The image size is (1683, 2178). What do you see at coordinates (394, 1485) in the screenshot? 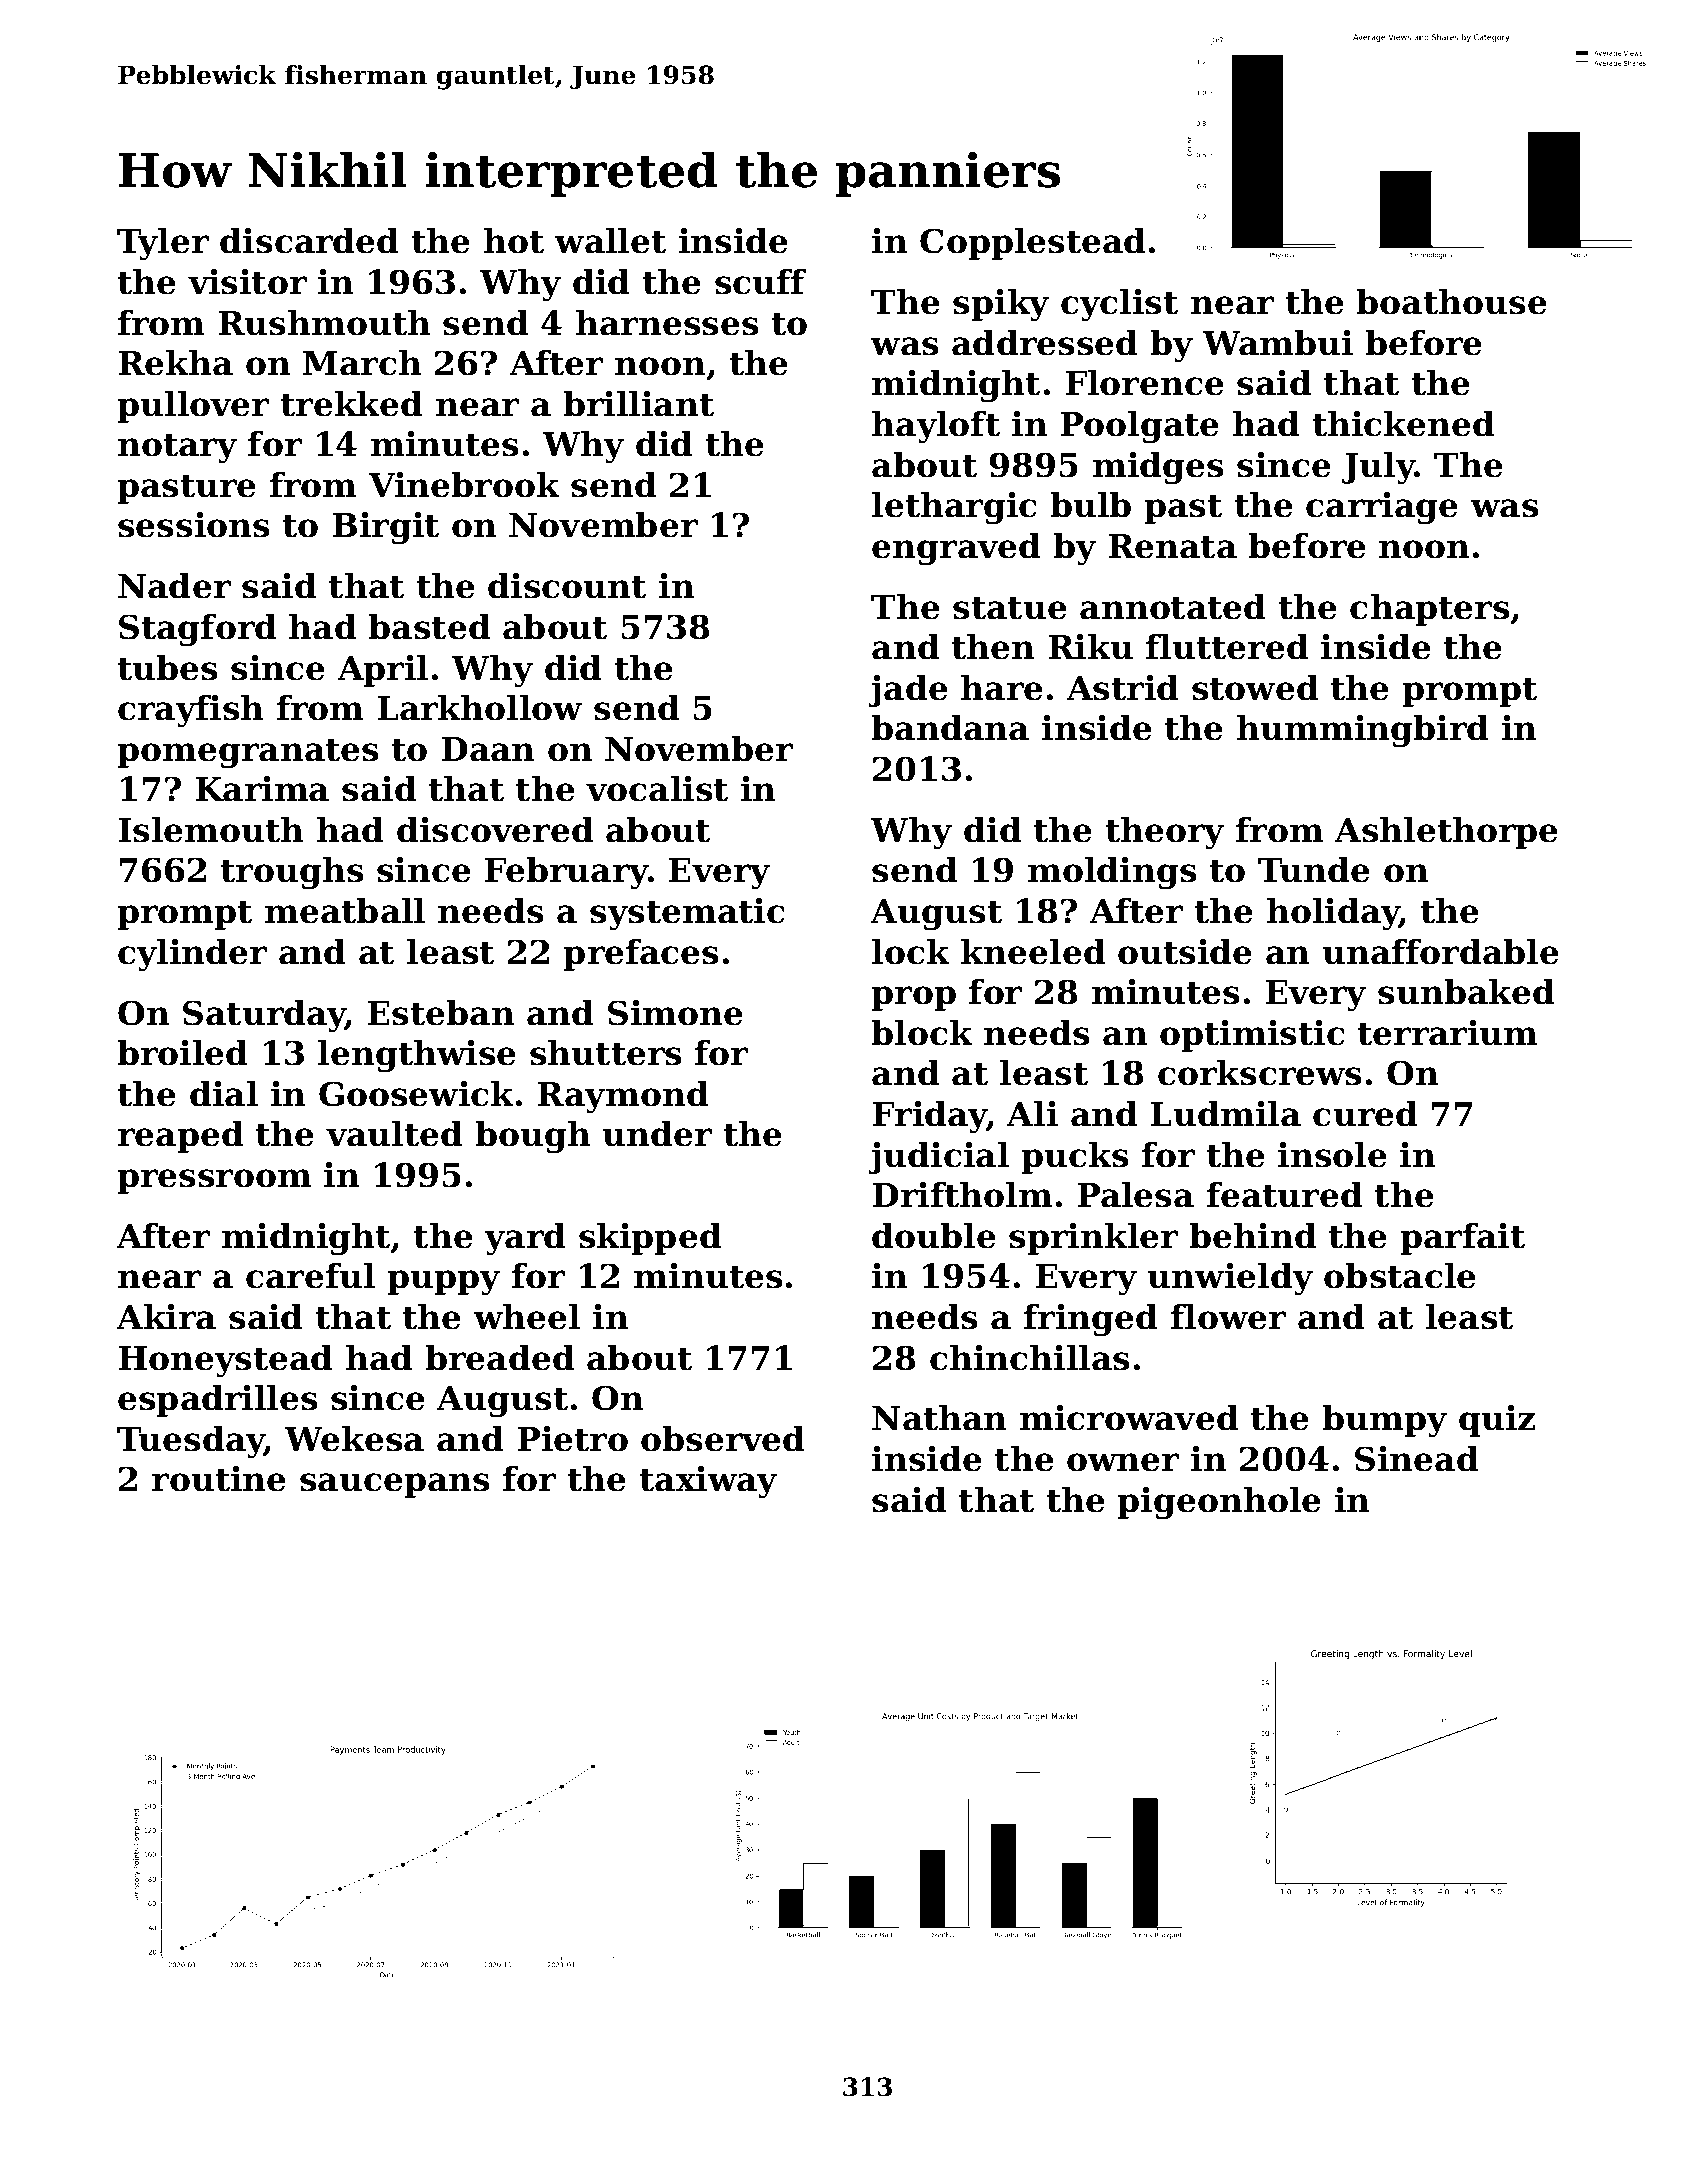
I see `saucepans` at bounding box center [394, 1485].
